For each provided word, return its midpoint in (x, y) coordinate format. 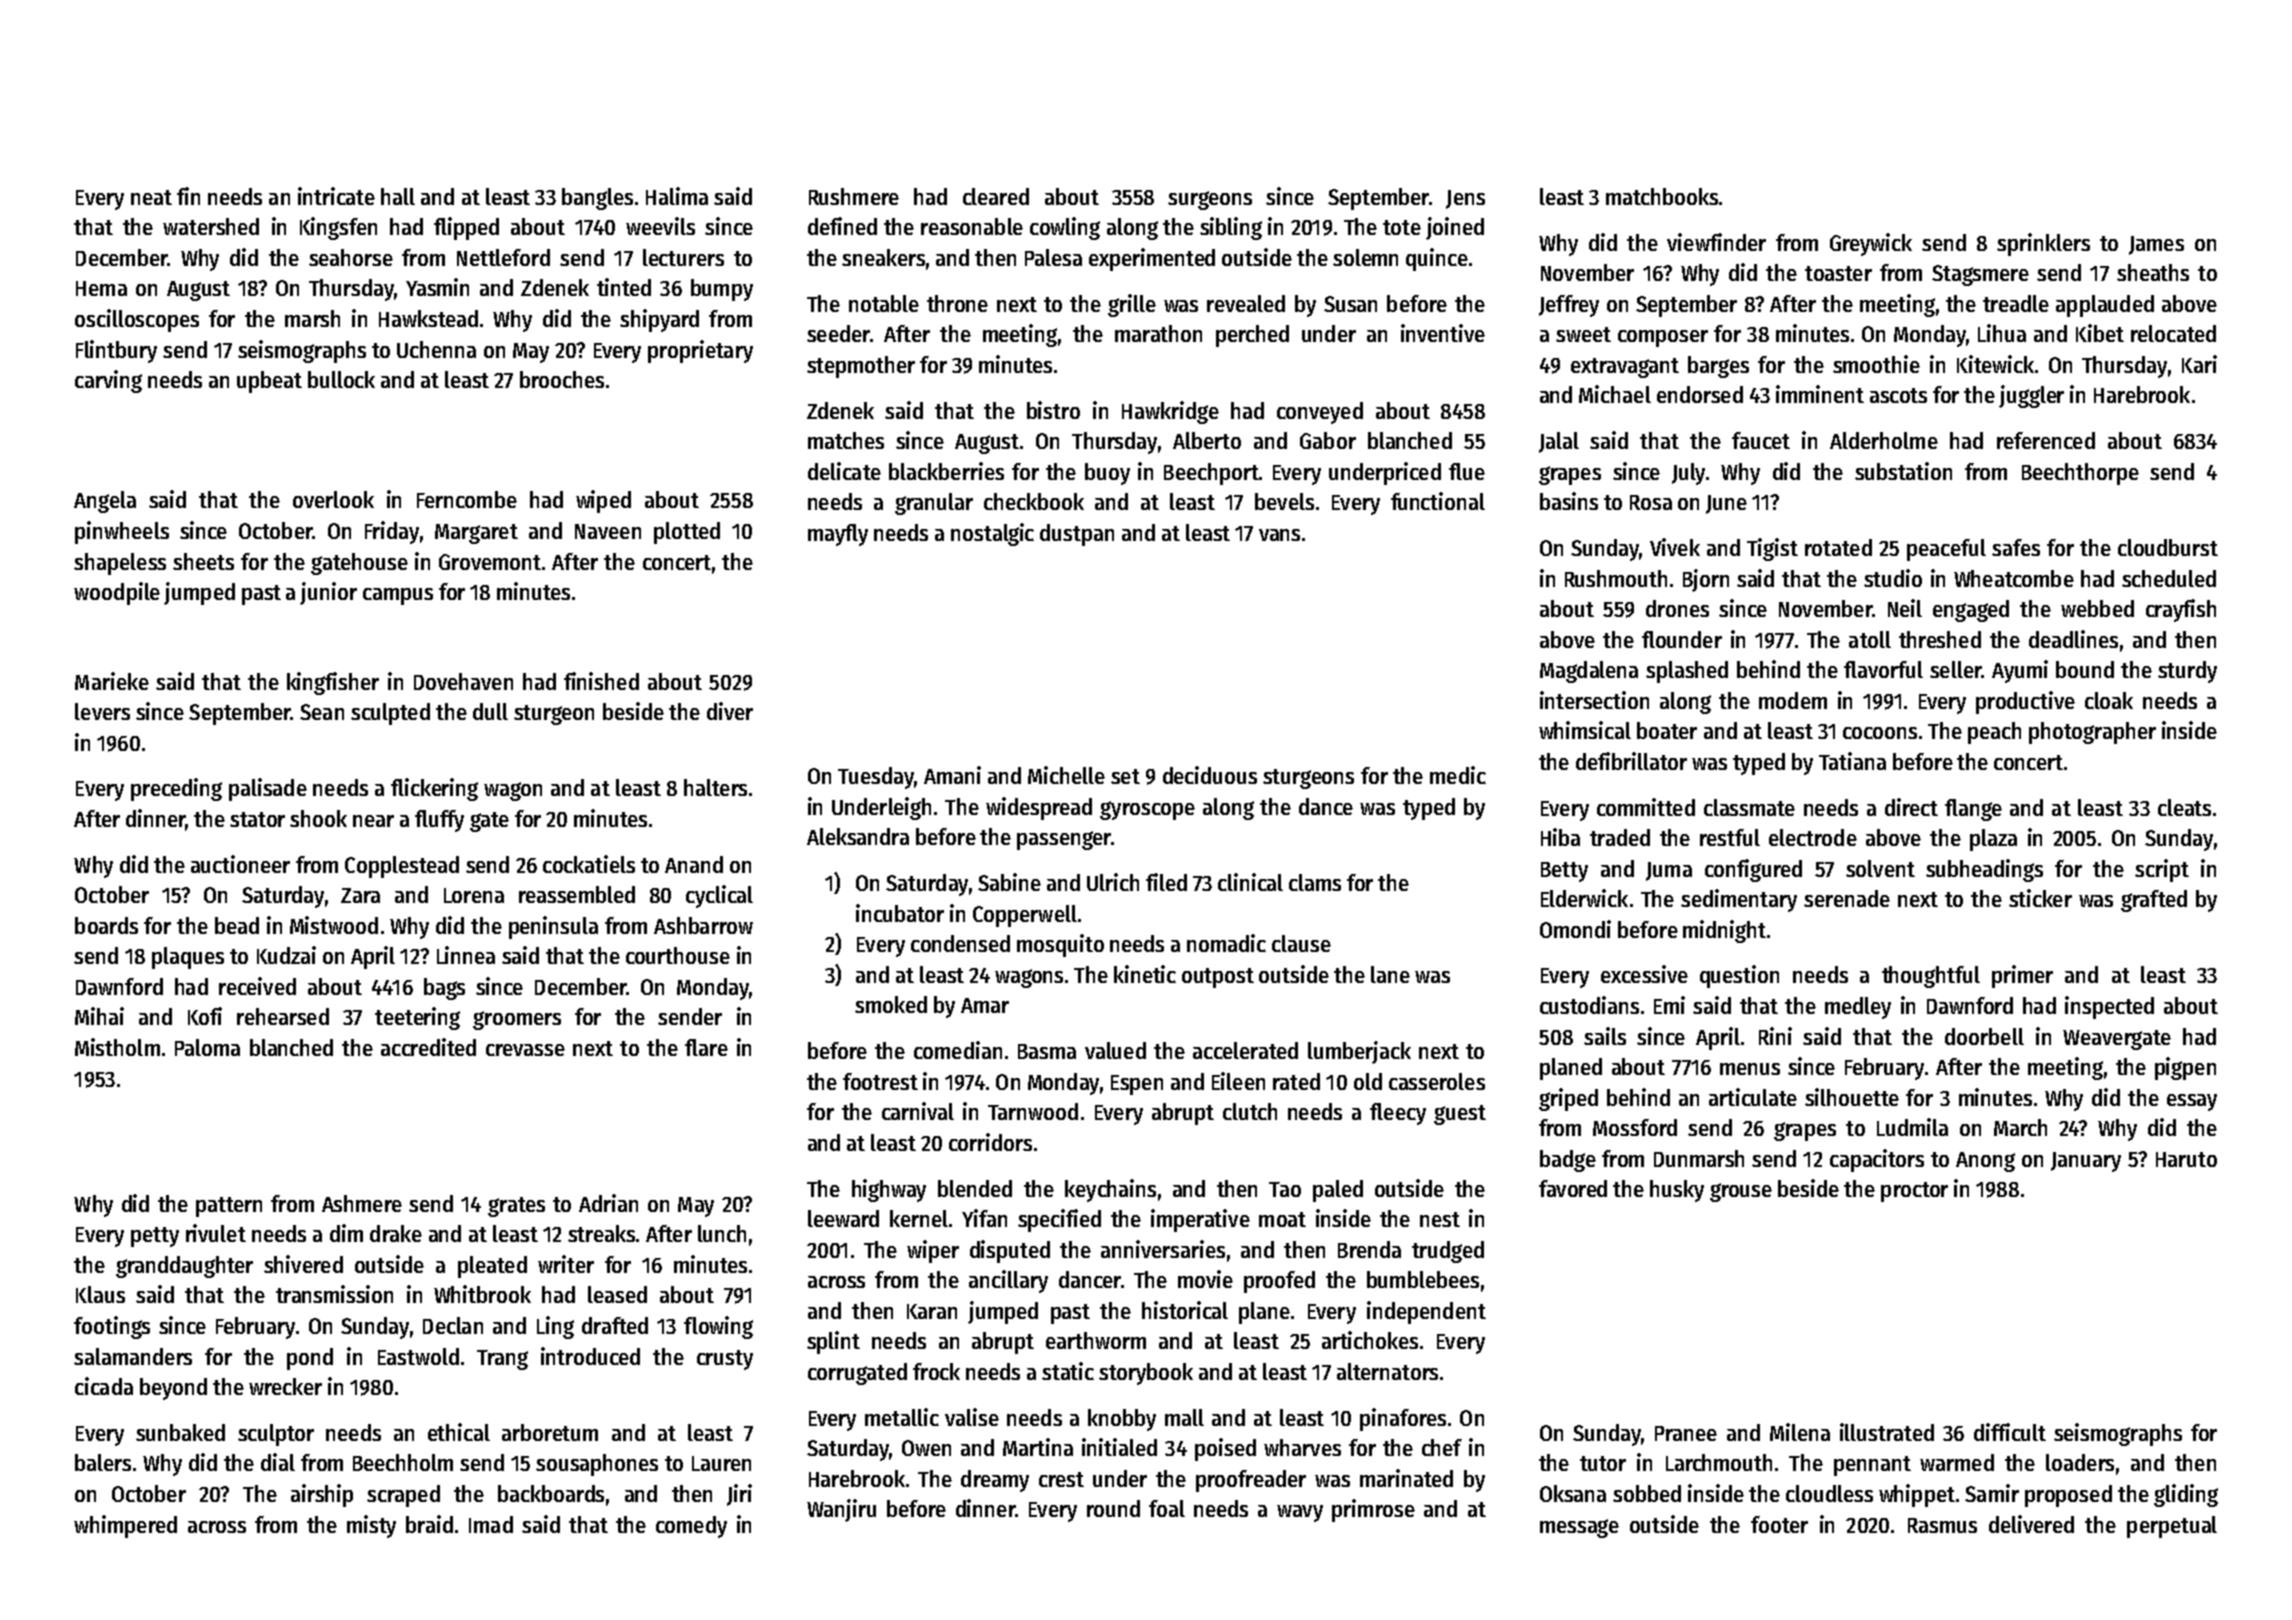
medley (1858, 1008)
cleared (996, 196)
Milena (1800, 1432)
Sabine (1009, 882)
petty (155, 1237)
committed (1646, 807)
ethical (459, 1432)
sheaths (2153, 272)
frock (936, 1371)
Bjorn (1706, 580)
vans (1279, 535)
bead (237, 925)
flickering (434, 789)
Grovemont (490, 562)
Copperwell (1025, 916)
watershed (211, 226)
